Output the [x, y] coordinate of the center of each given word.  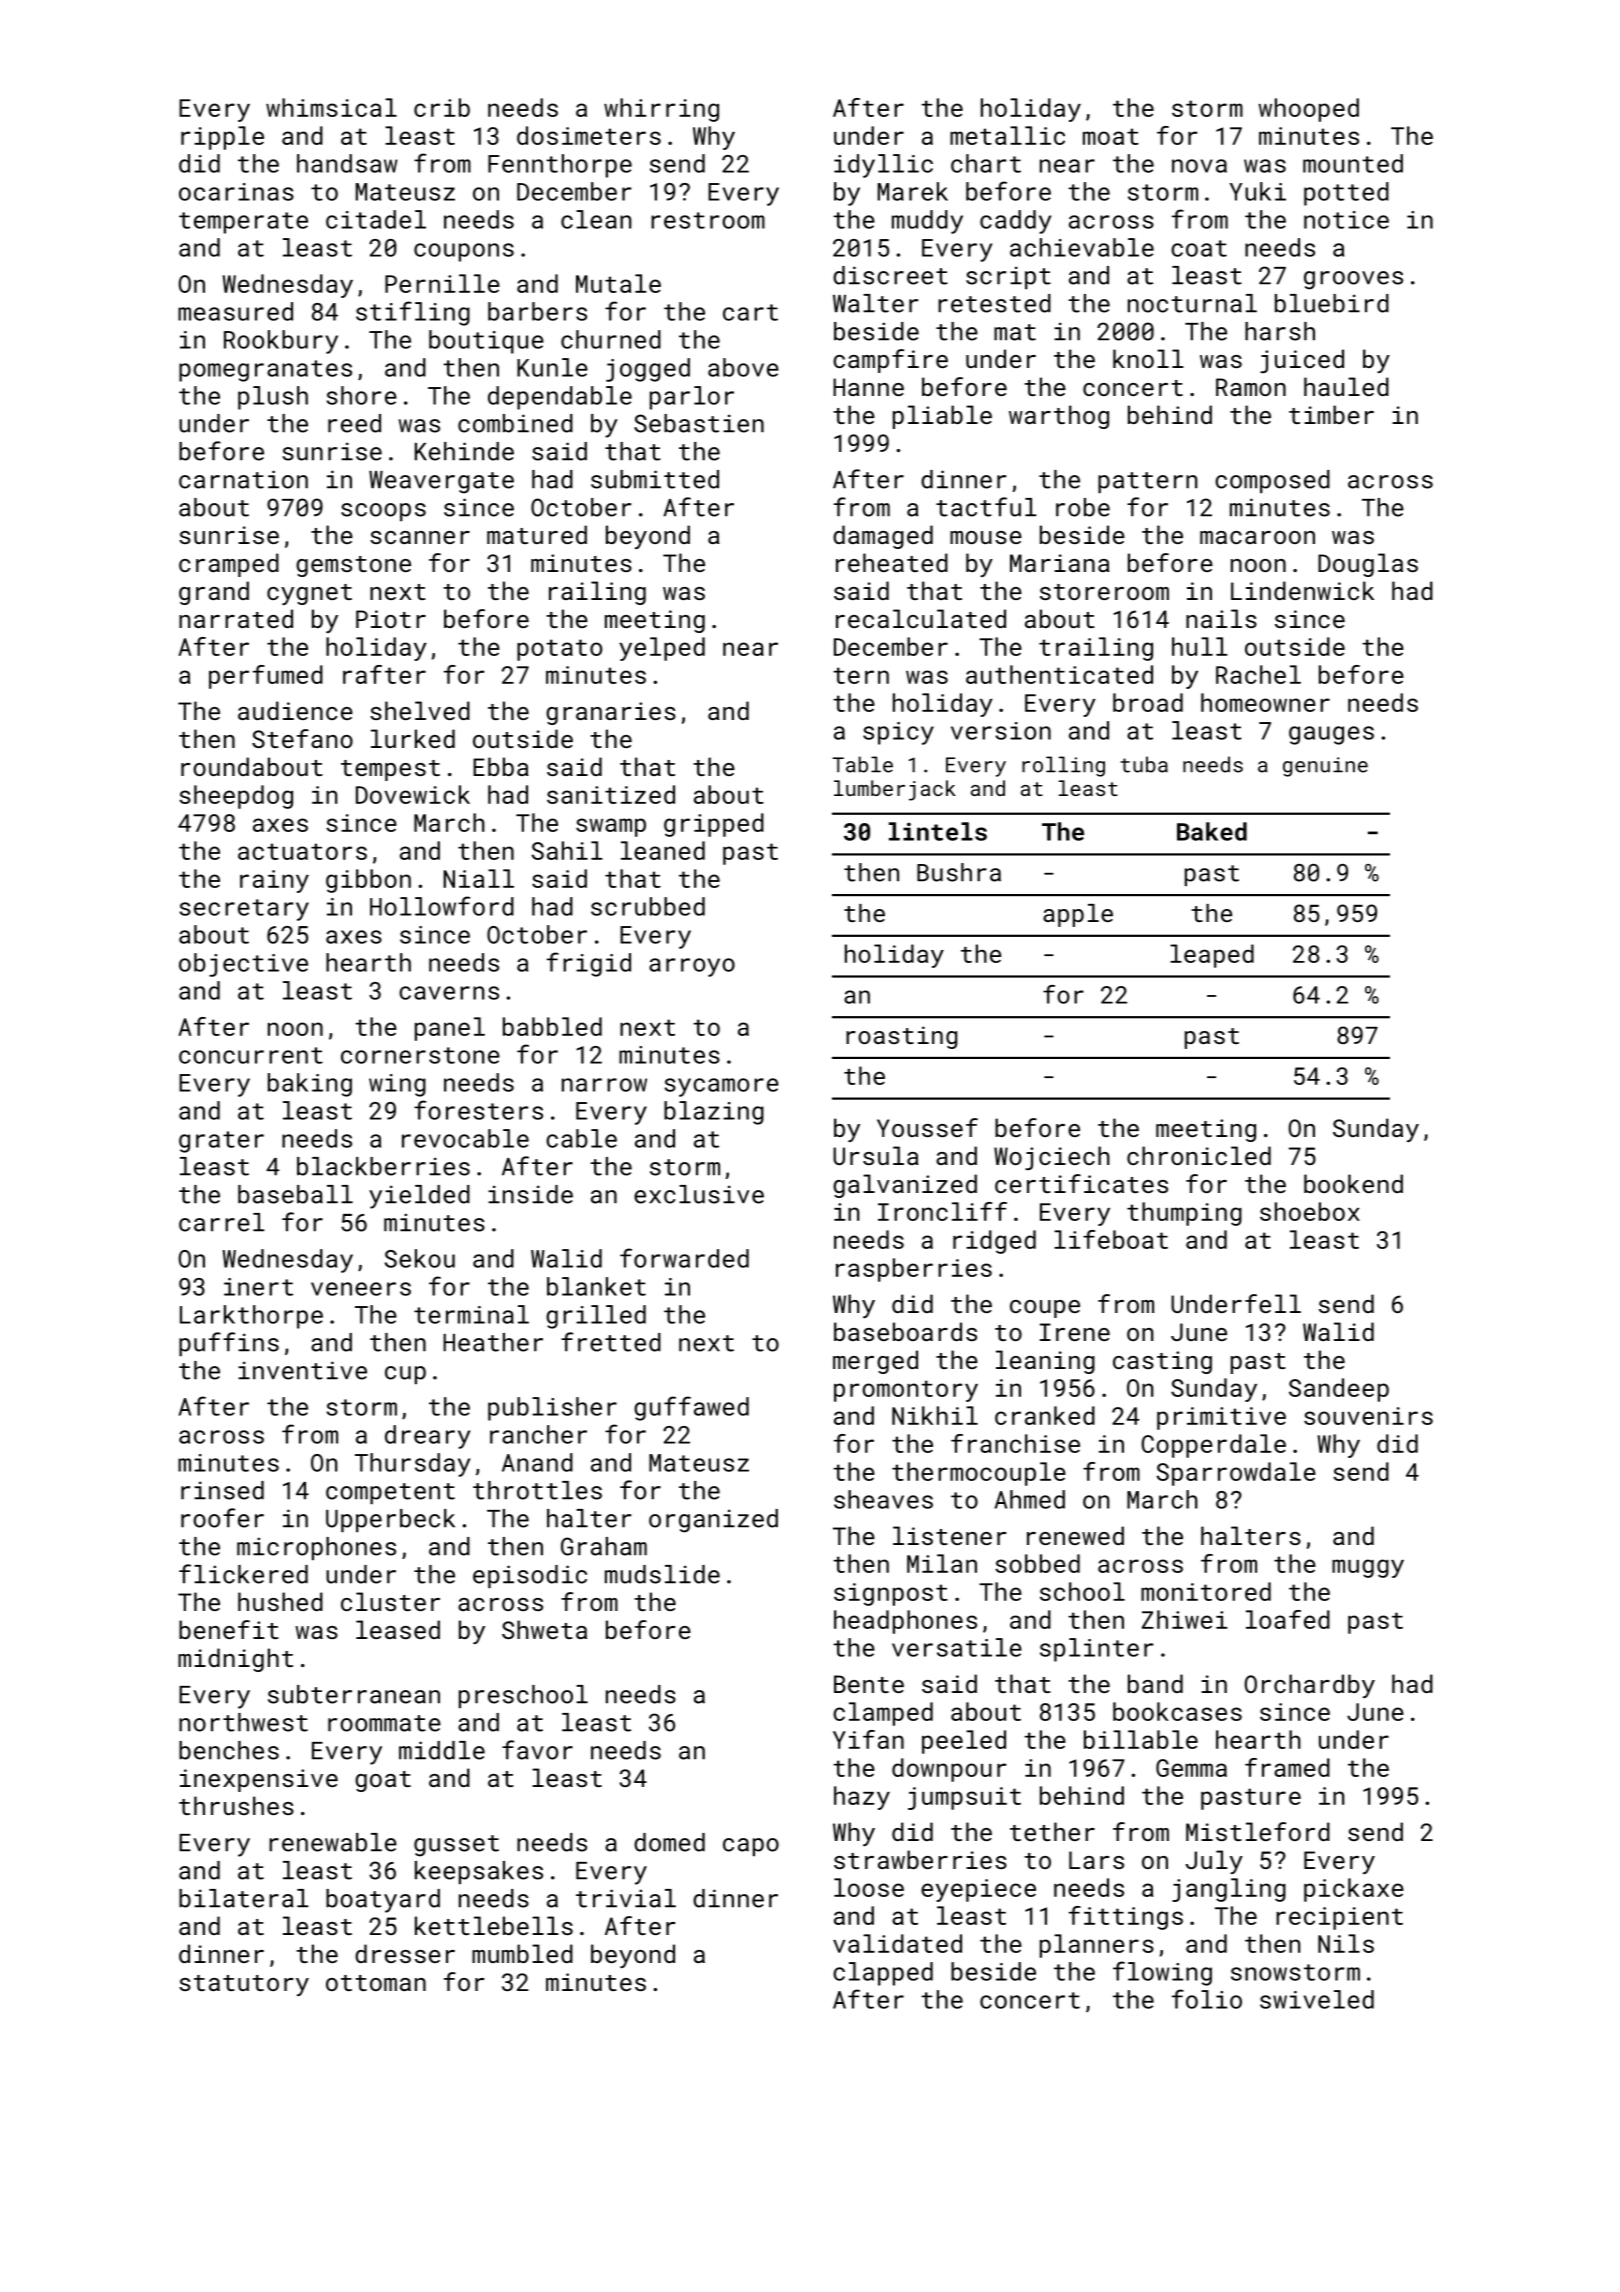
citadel [376, 219]
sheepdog [236, 797]
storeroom [1104, 592]
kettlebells [494, 1925]
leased [398, 1629]
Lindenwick [1302, 590]
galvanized [905, 1186]
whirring [661, 110]
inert [258, 1287]
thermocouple [979, 1474]
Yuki [1257, 191]
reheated [892, 562]
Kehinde [464, 451]
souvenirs [1368, 1416]
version [1001, 731]
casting [1162, 1362]
